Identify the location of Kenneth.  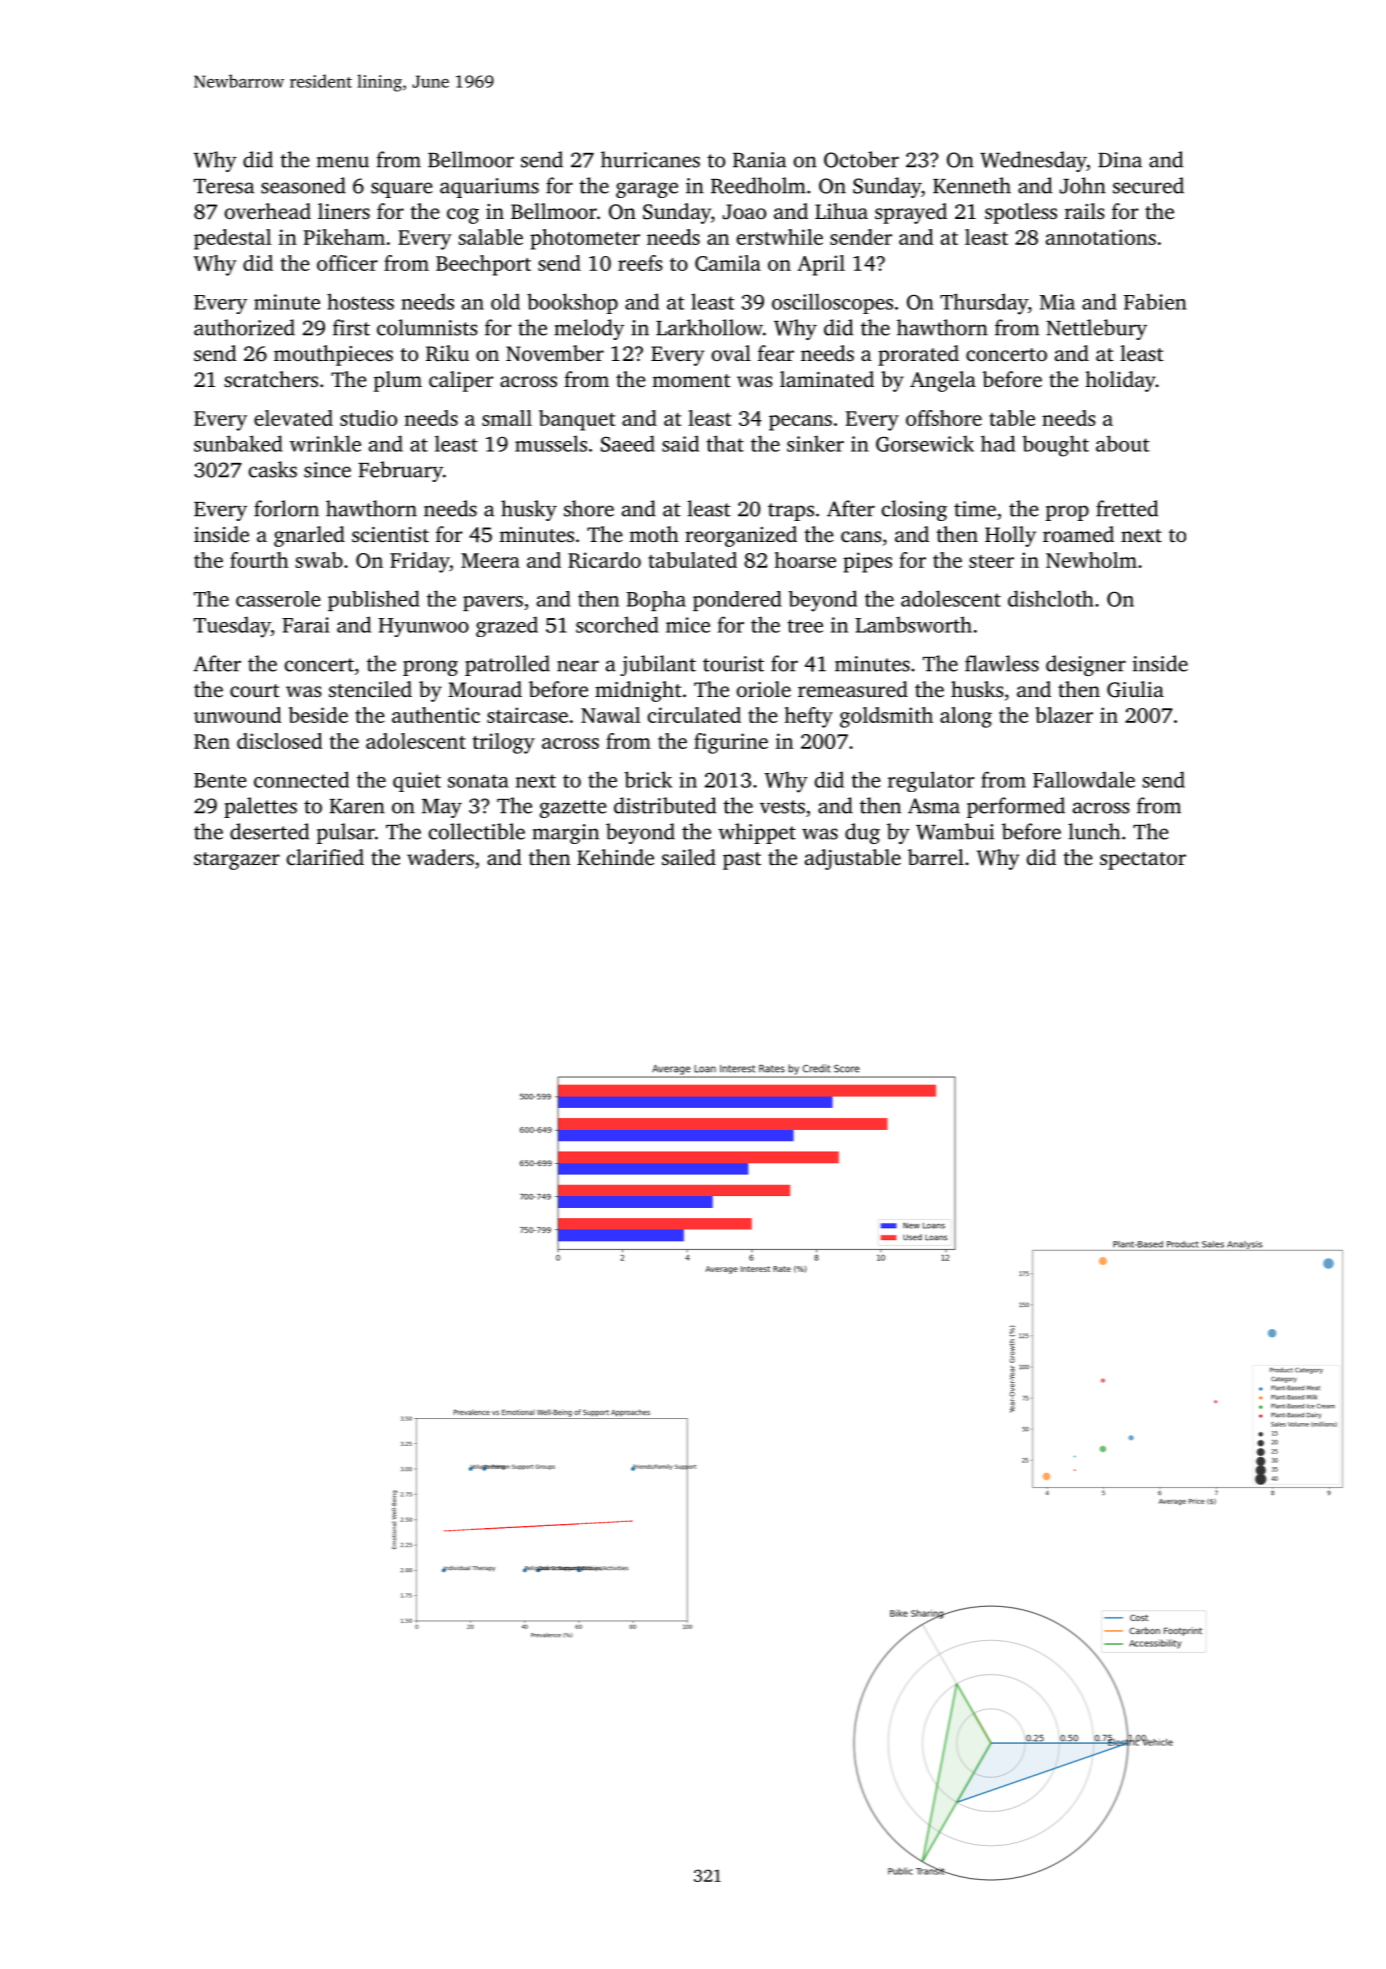
(972, 185).
